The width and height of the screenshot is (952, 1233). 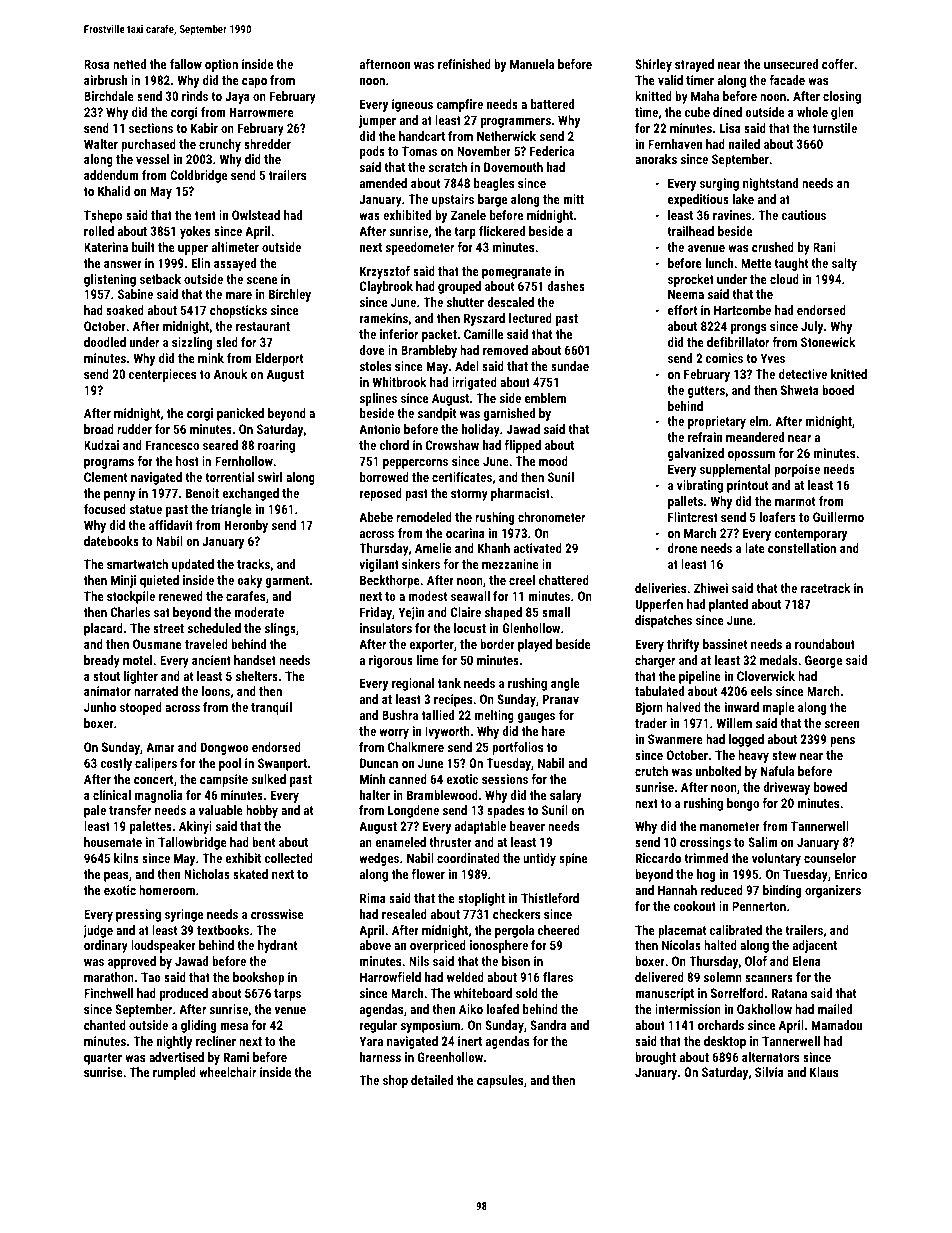 What do you see at coordinates (464, 64) in the screenshot?
I see `refinished` at bounding box center [464, 64].
